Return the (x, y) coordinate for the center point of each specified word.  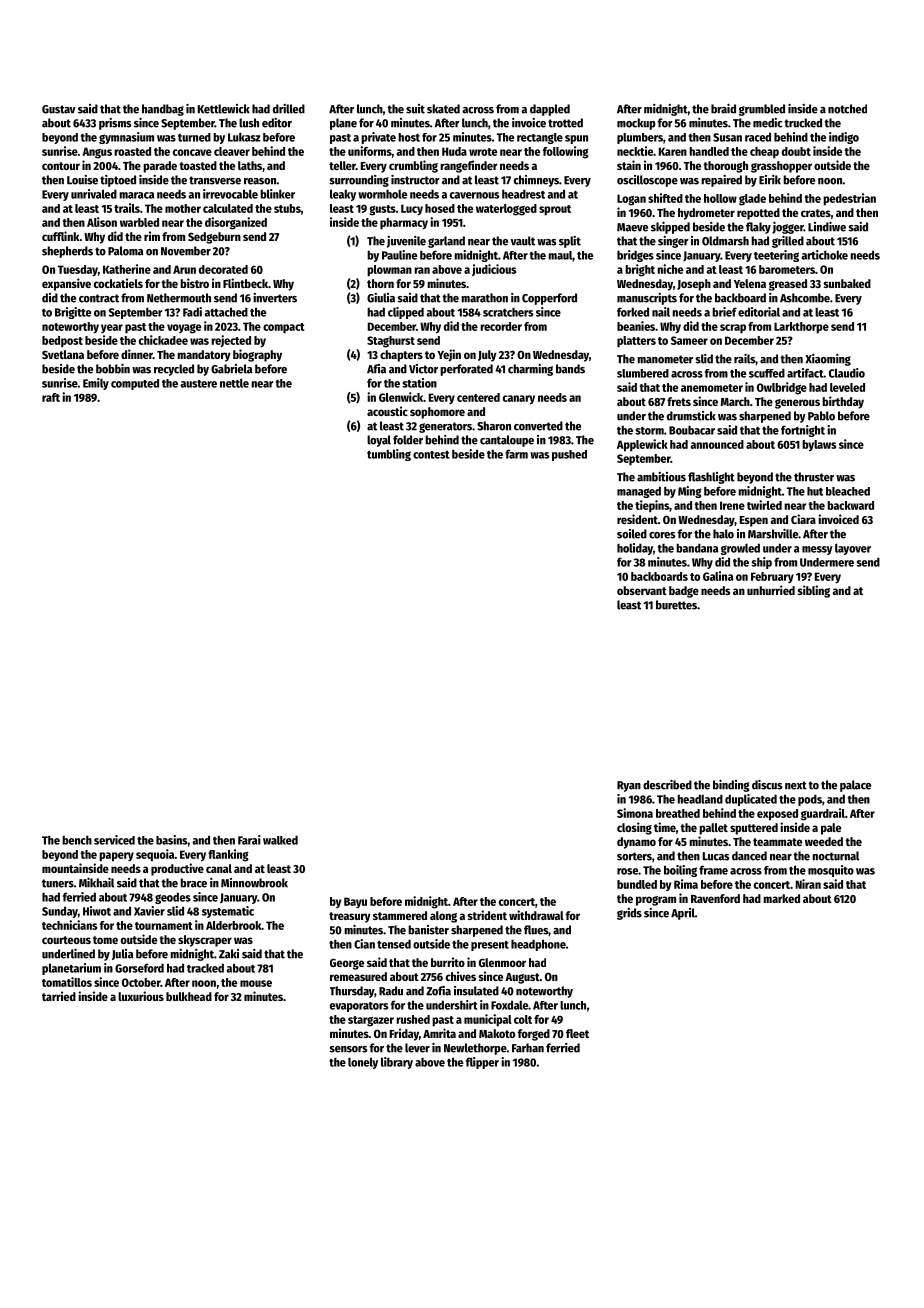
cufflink (61, 236)
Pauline (399, 255)
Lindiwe (827, 227)
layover (853, 549)
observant (642, 590)
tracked (205, 968)
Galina (718, 576)
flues (536, 930)
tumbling (389, 455)
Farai (249, 840)
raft (51, 397)
